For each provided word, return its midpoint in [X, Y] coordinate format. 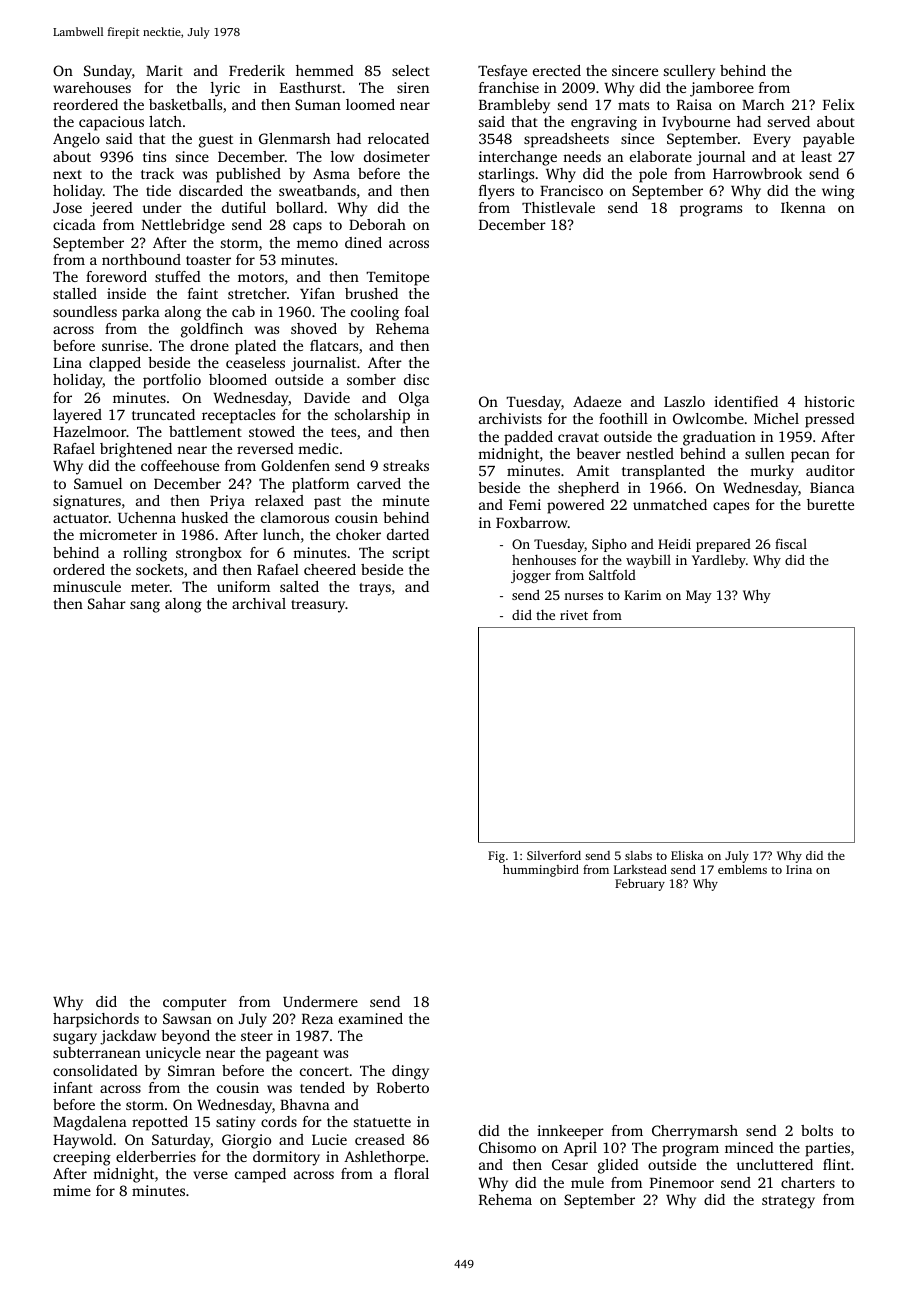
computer [195, 1004]
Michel [776, 418]
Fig [496, 857]
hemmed [325, 70]
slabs [638, 855]
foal [417, 311]
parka [141, 313]
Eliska [687, 855]
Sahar [107, 603]
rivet [574, 615]
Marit [164, 70]
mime [72, 1190]
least [816, 156]
